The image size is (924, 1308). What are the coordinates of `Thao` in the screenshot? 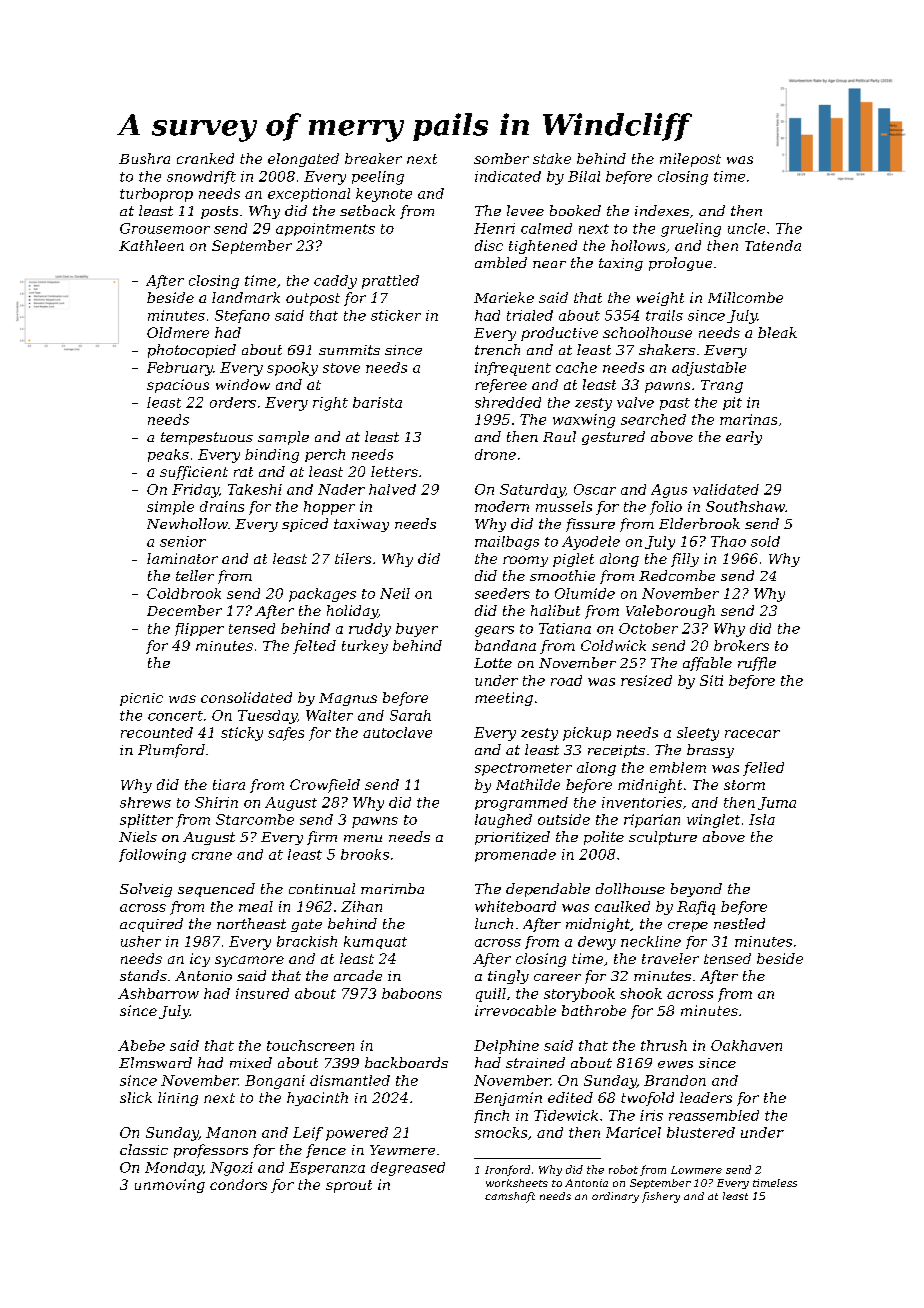 It's located at (728, 541).
